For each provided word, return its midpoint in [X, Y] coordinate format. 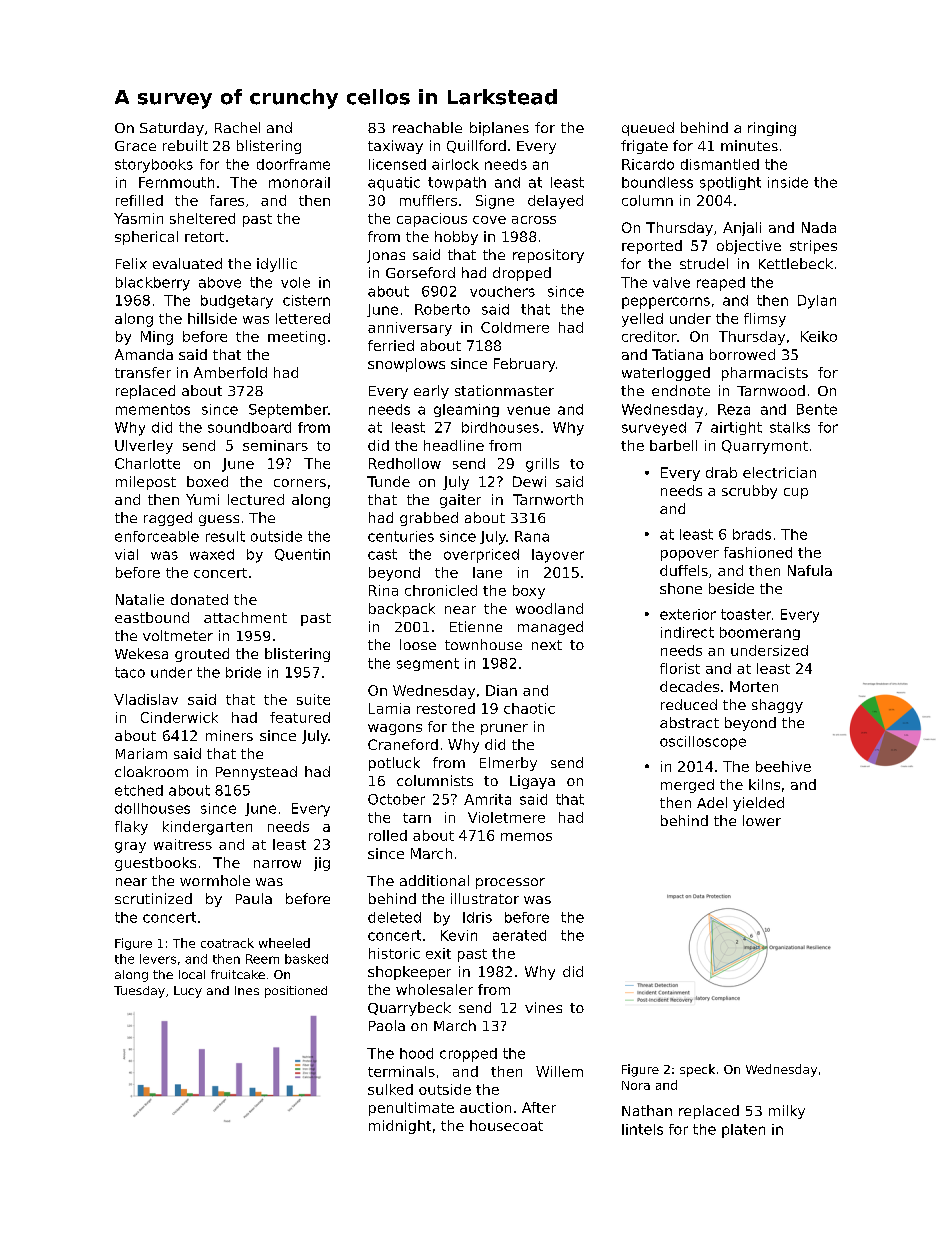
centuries [401, 536]
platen [743, 1131]
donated [199, 599]
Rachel [237, 127]
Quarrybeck [409, 1009]
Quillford [476, 146]
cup [796, 493]
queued [648, 129]
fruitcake [238, 974]
